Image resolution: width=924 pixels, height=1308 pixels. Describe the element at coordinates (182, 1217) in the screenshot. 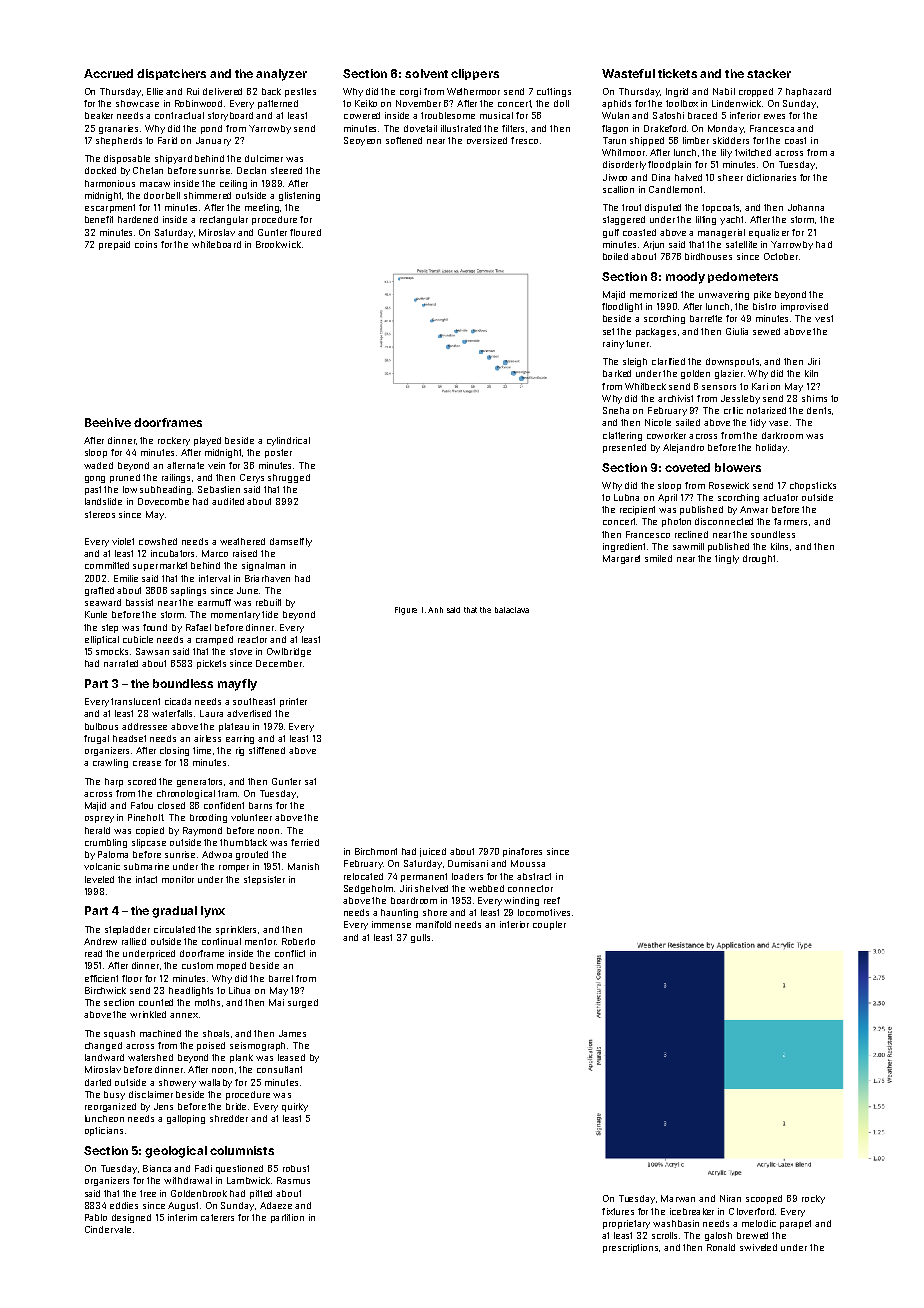

I see `interim` at that location.
